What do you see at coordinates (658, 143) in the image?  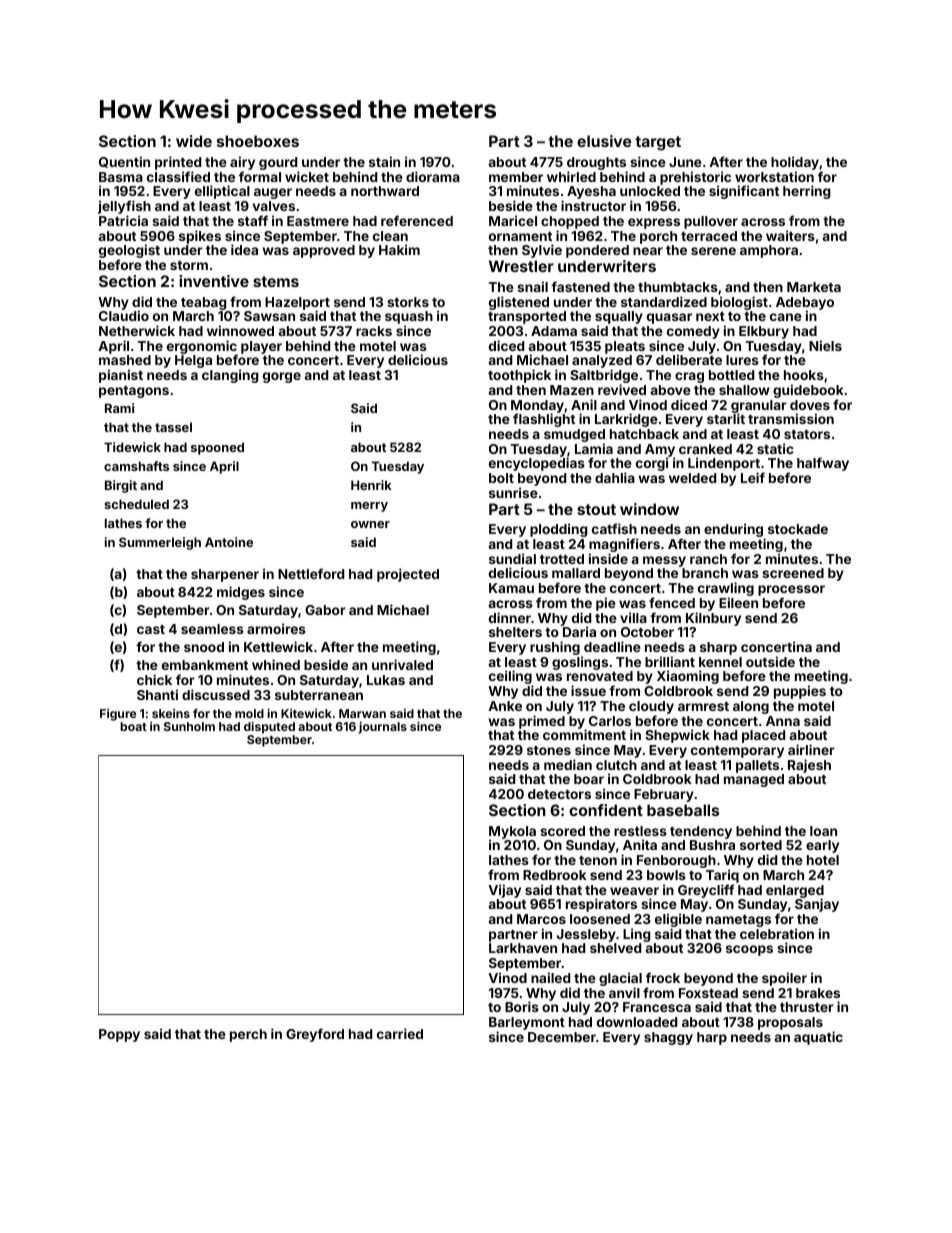 I see `target` at bounding box center [658, 143].
